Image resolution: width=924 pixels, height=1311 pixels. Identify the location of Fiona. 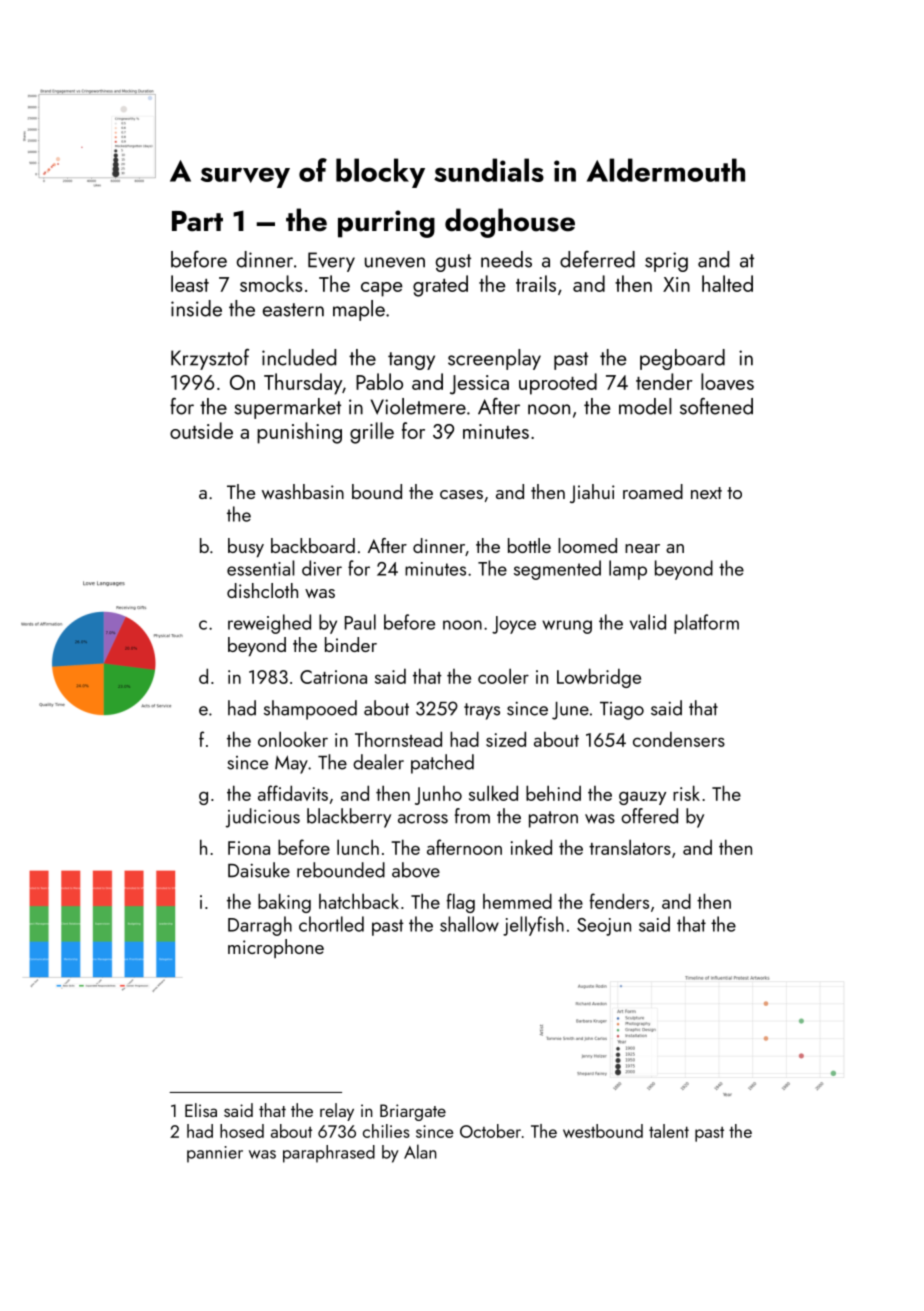
(249, 848).
